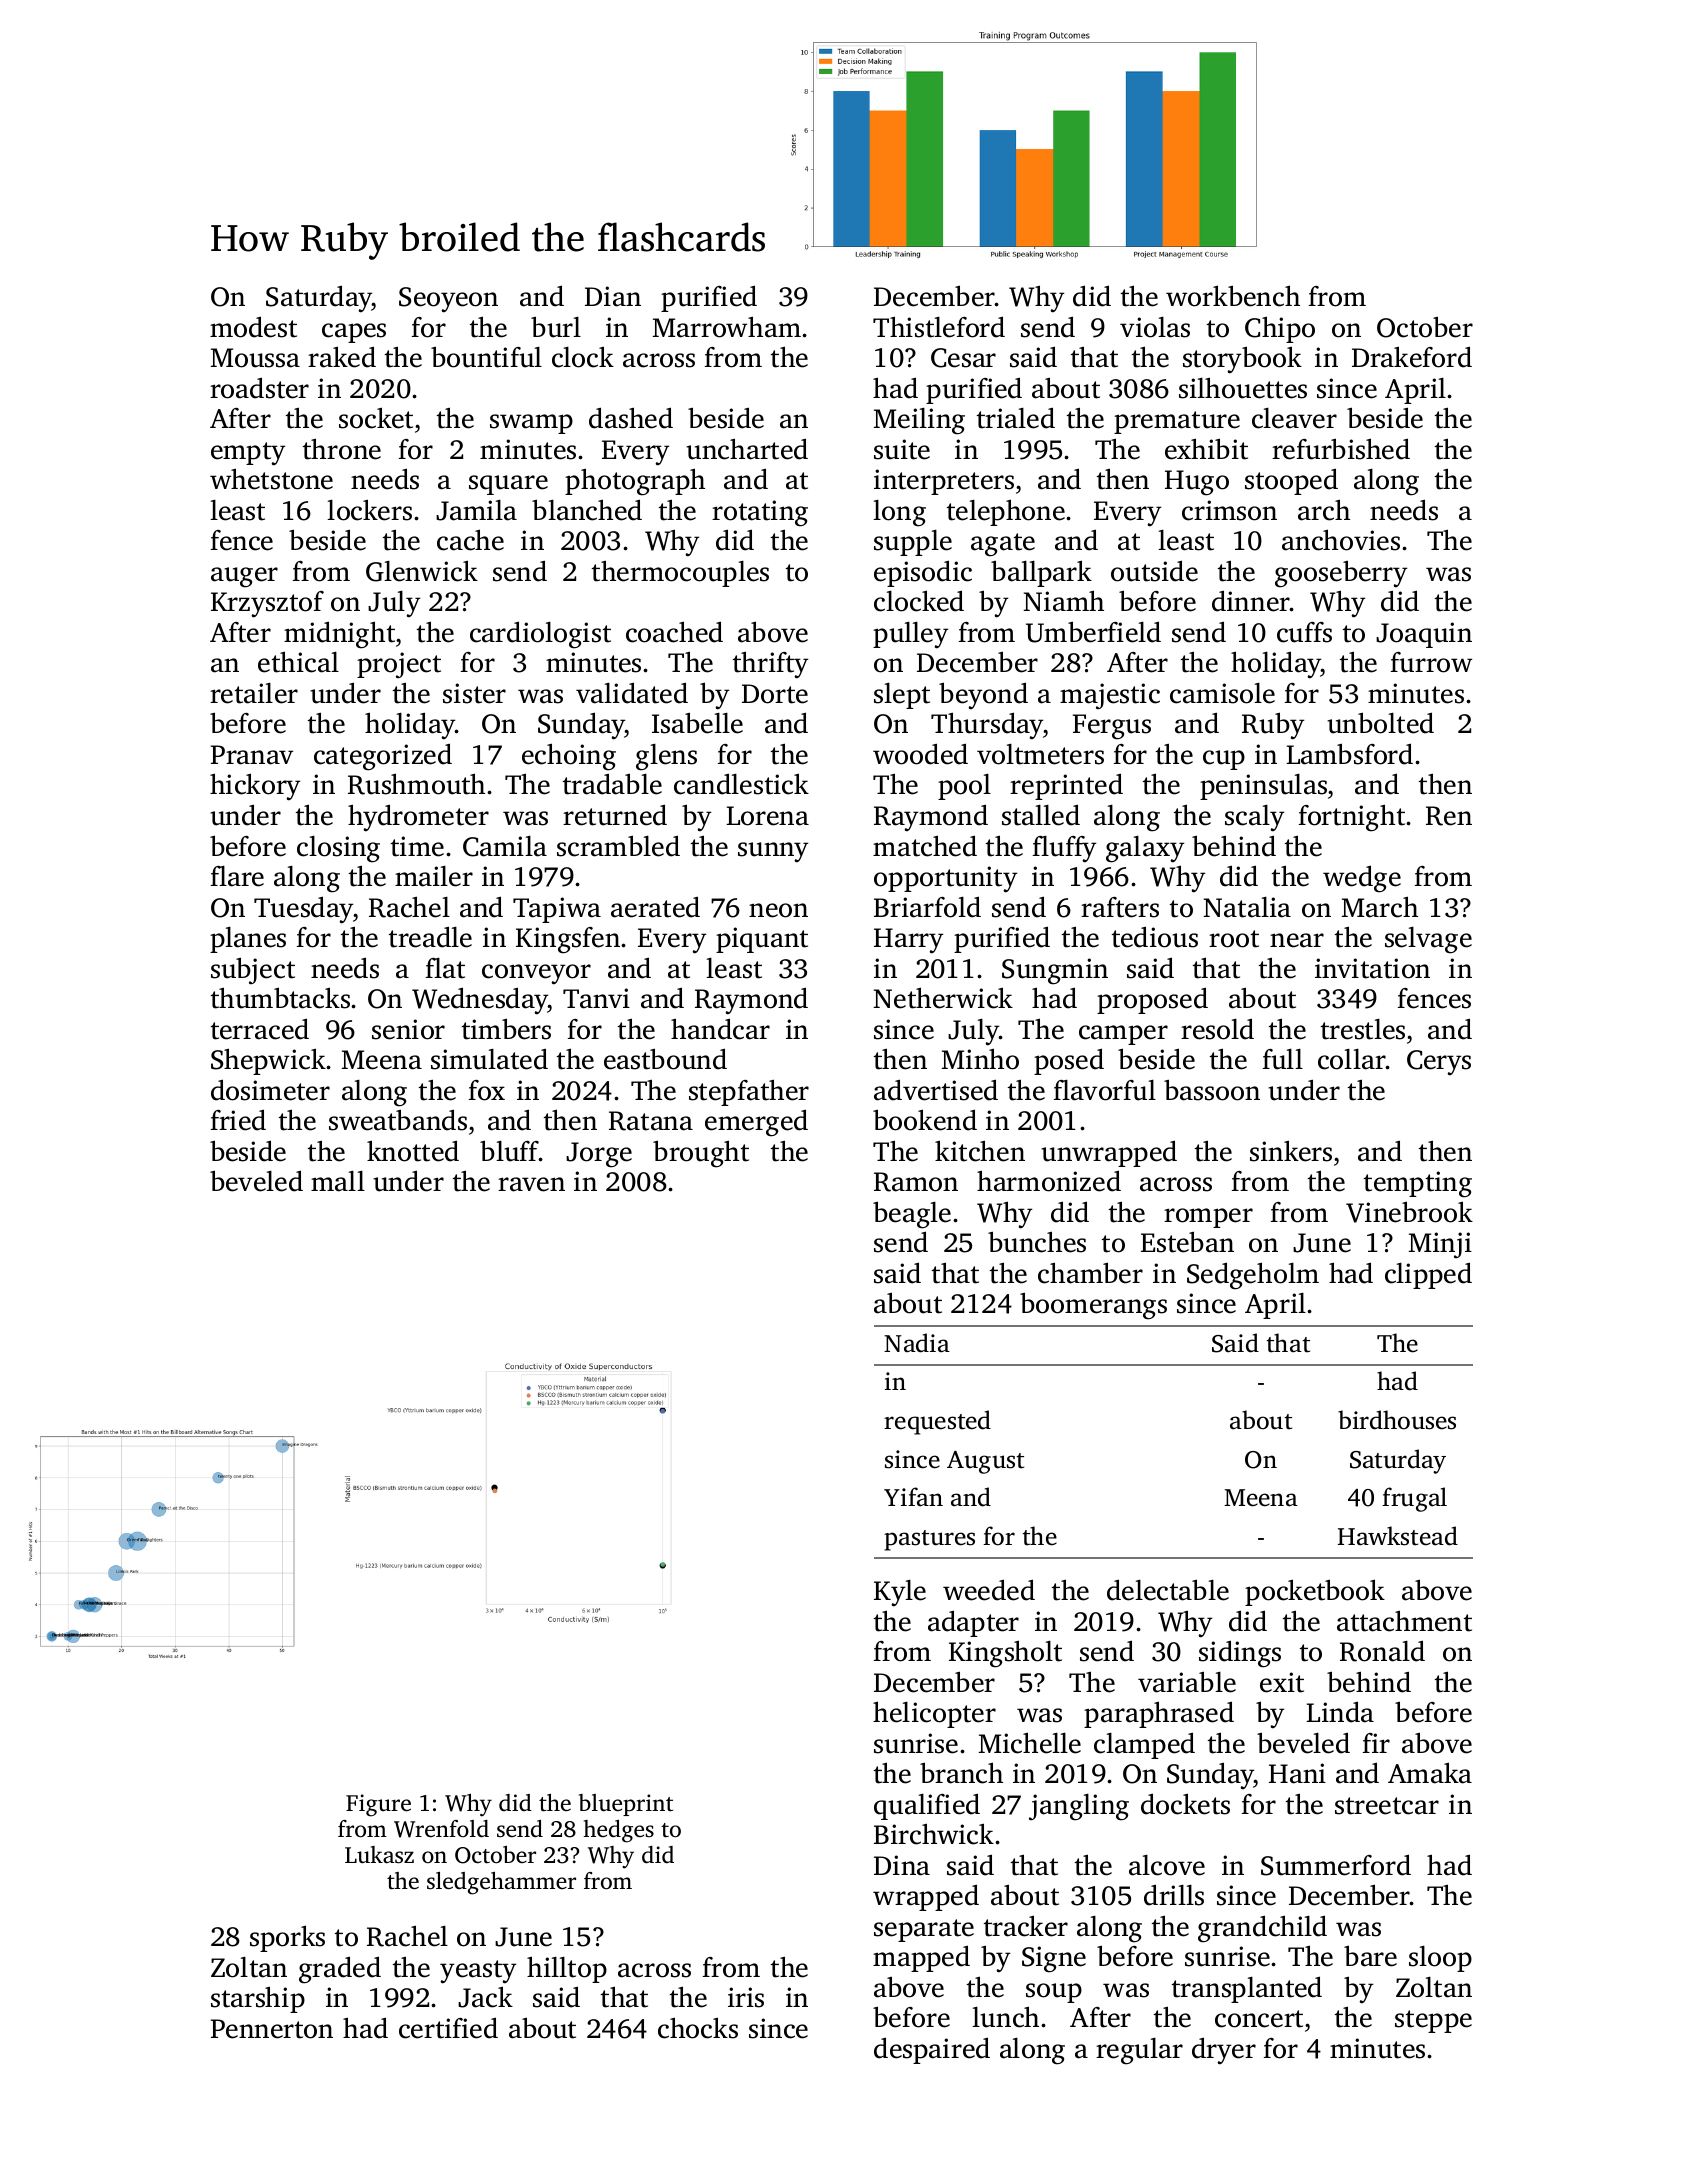  I want to click on Vinebrook, so click(1409, 1212).
